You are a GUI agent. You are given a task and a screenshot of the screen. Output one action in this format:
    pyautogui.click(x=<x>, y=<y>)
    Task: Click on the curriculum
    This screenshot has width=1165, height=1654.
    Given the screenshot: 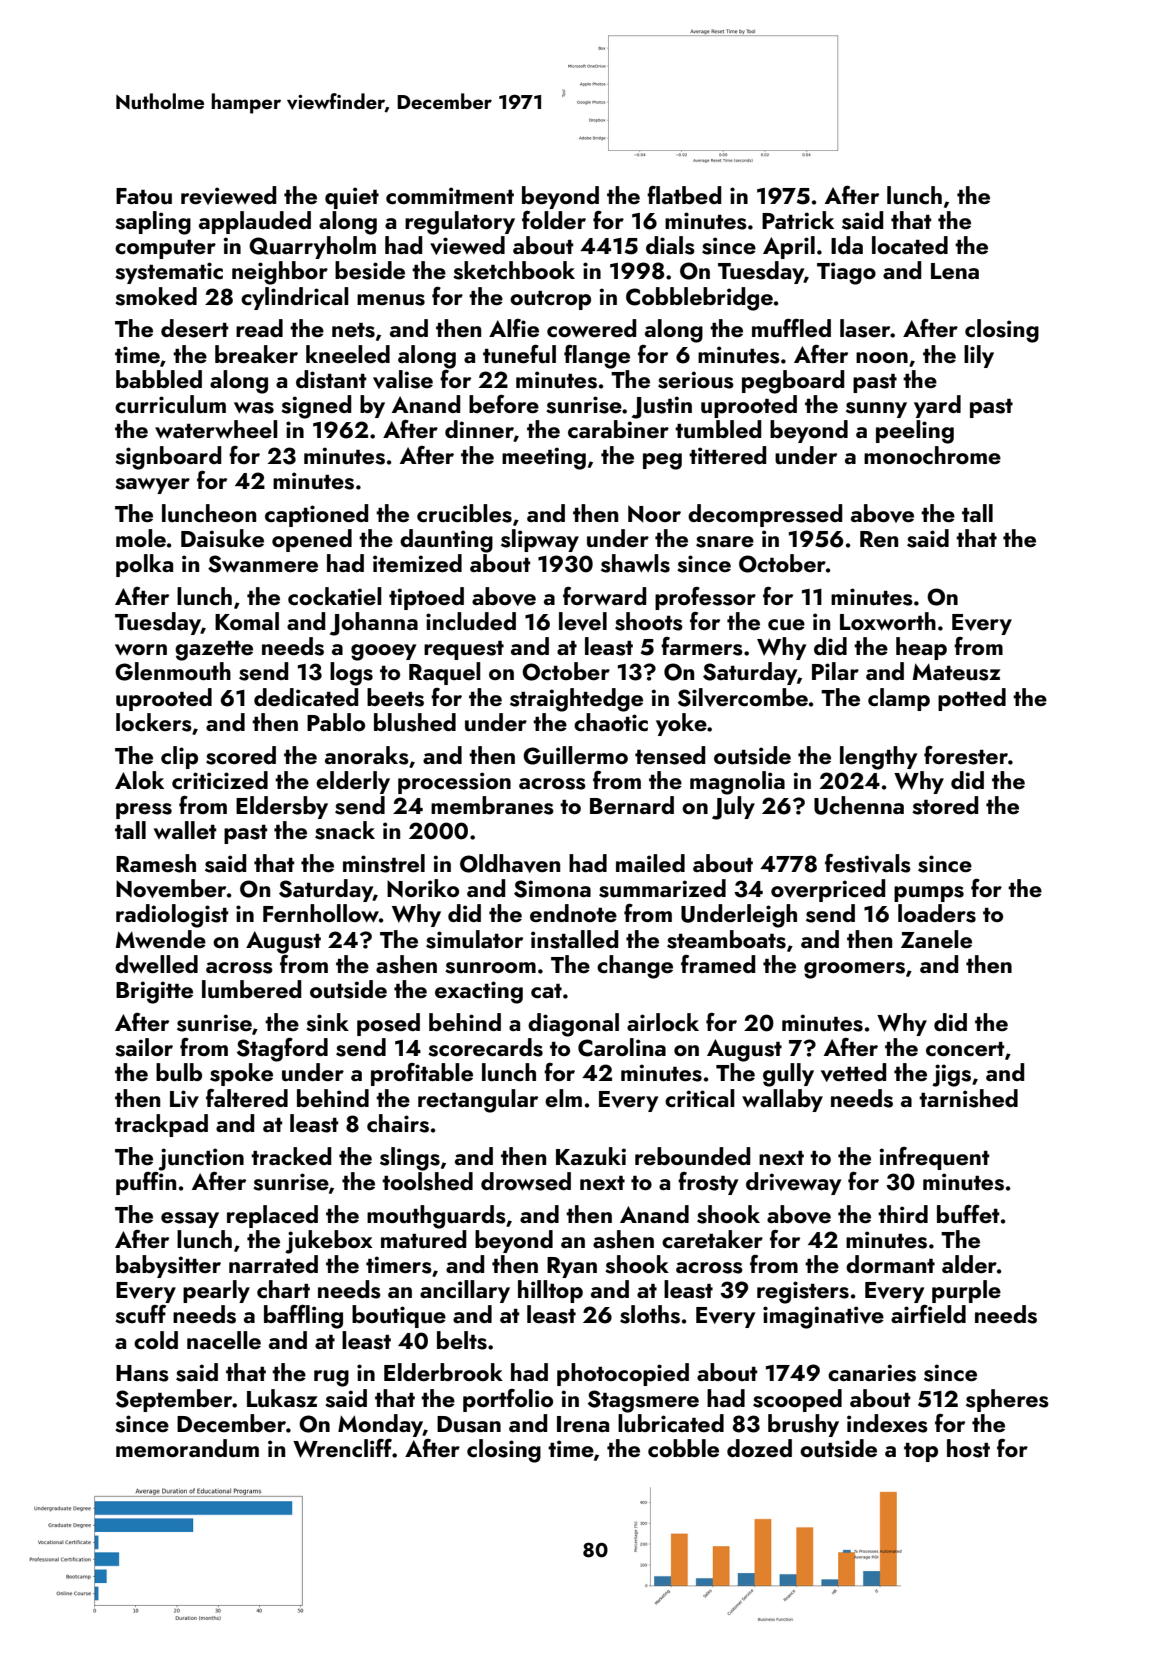 What is the action you would take?
    pyautogui.click(x=170, y=404)
